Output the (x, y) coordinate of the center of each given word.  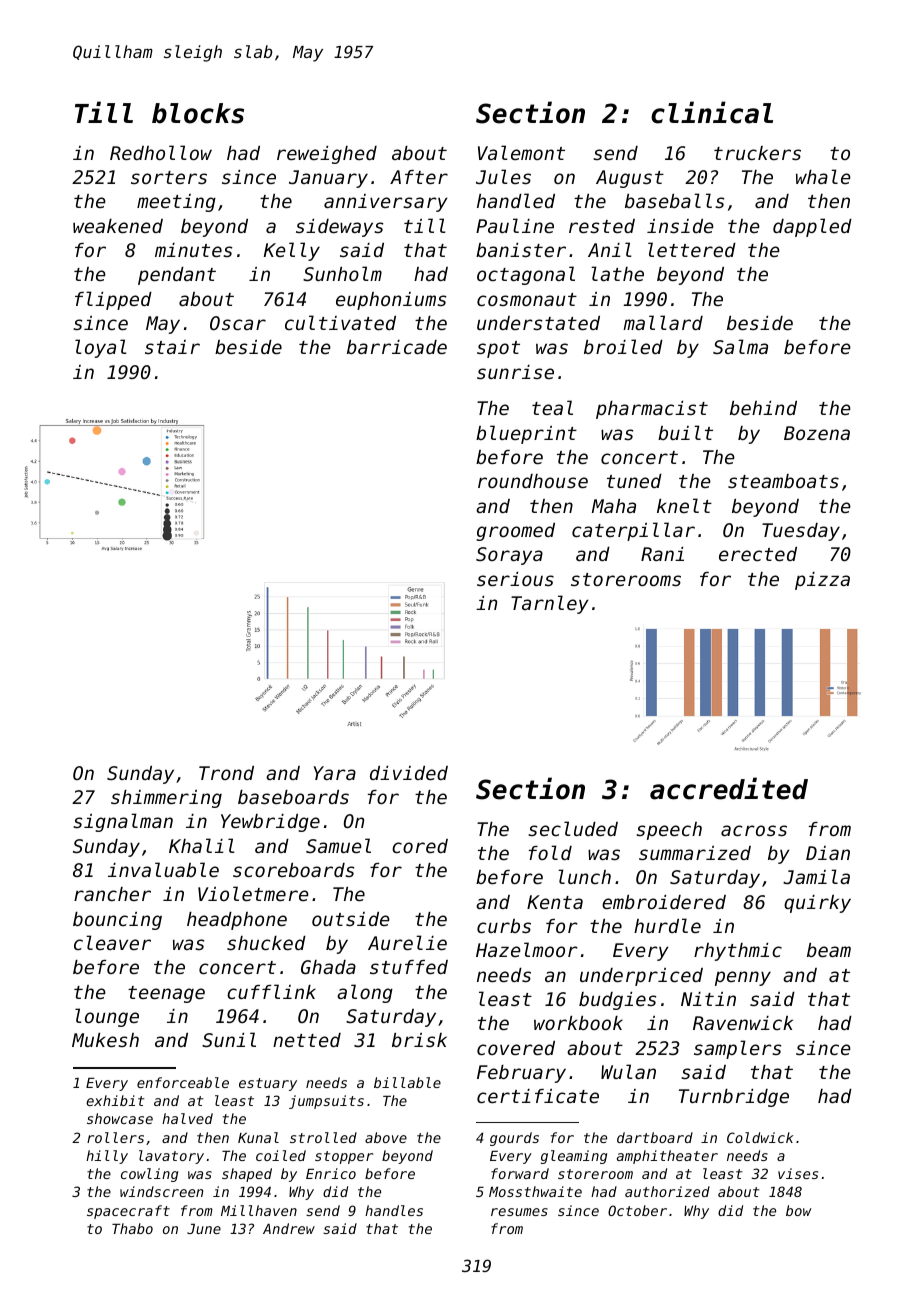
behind (763, 408)
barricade (397, 347)
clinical (712, 112)
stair (172, 347)
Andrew (289, 1228)
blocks (198, 113)
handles (394, 1210)
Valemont (521, 152)
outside (351, 919)
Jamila (816, 876)
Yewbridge (270, 823)
